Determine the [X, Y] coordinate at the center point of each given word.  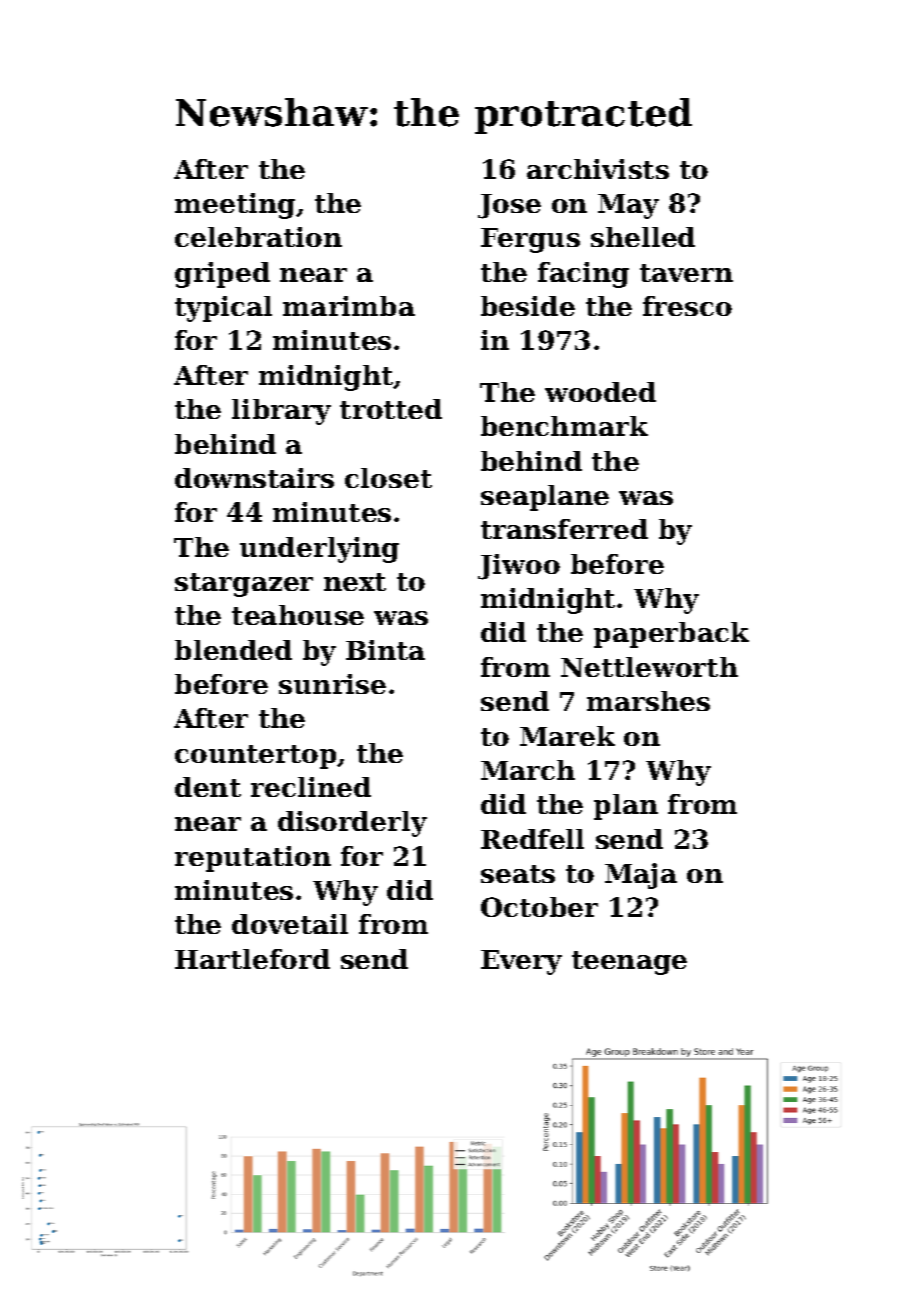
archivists [598, 169]
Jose [509, 206]
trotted [391, 409]
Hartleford [252, 959]
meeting [235, 206]
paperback [671, 635]
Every [521, 962]
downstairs [254, 478]
